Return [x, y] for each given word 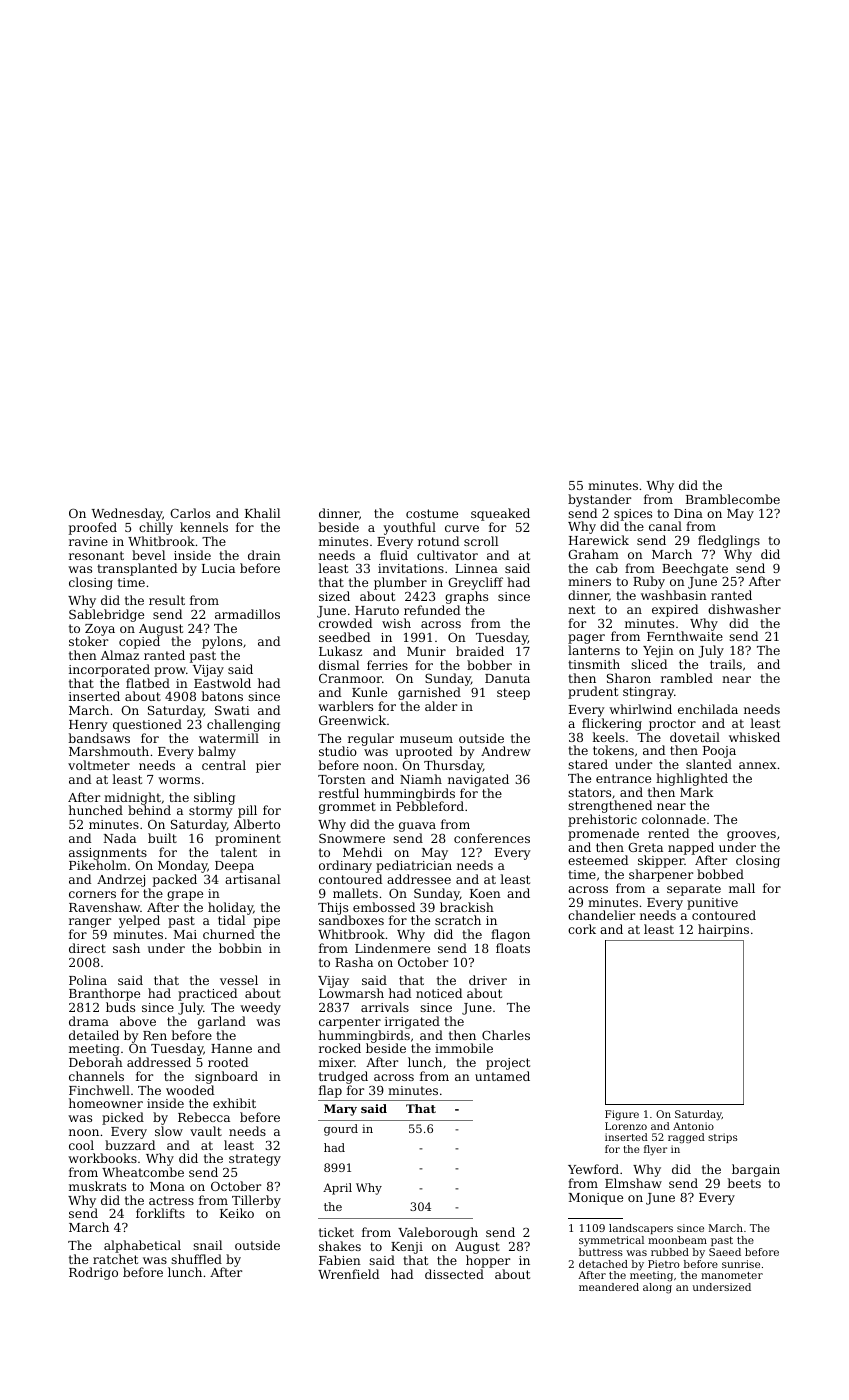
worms [179, 780]
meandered [609, 1287]
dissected [454, 1274]
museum [426, 739]
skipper [661, 862]
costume [432, 513]
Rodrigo [93, 1273]
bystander [599, 500]
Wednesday [127, 514]
